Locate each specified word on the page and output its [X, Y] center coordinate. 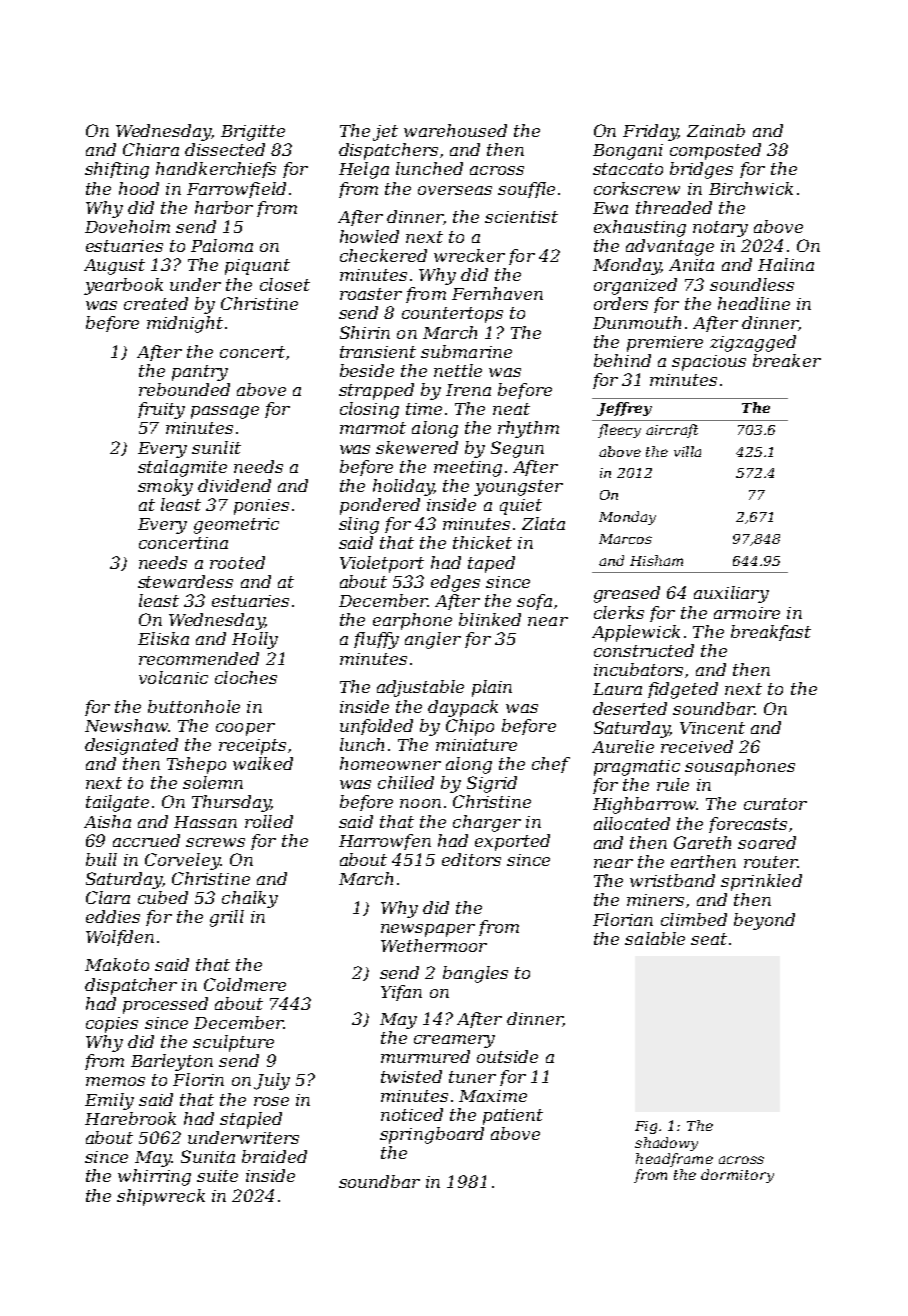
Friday [650, 132]
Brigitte [253, 133]
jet [385, 133]
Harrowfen [385, 842]
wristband [672, 880]
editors [471, 859]
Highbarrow [644, 805]
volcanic [173, 677]
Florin [198, 1079]
